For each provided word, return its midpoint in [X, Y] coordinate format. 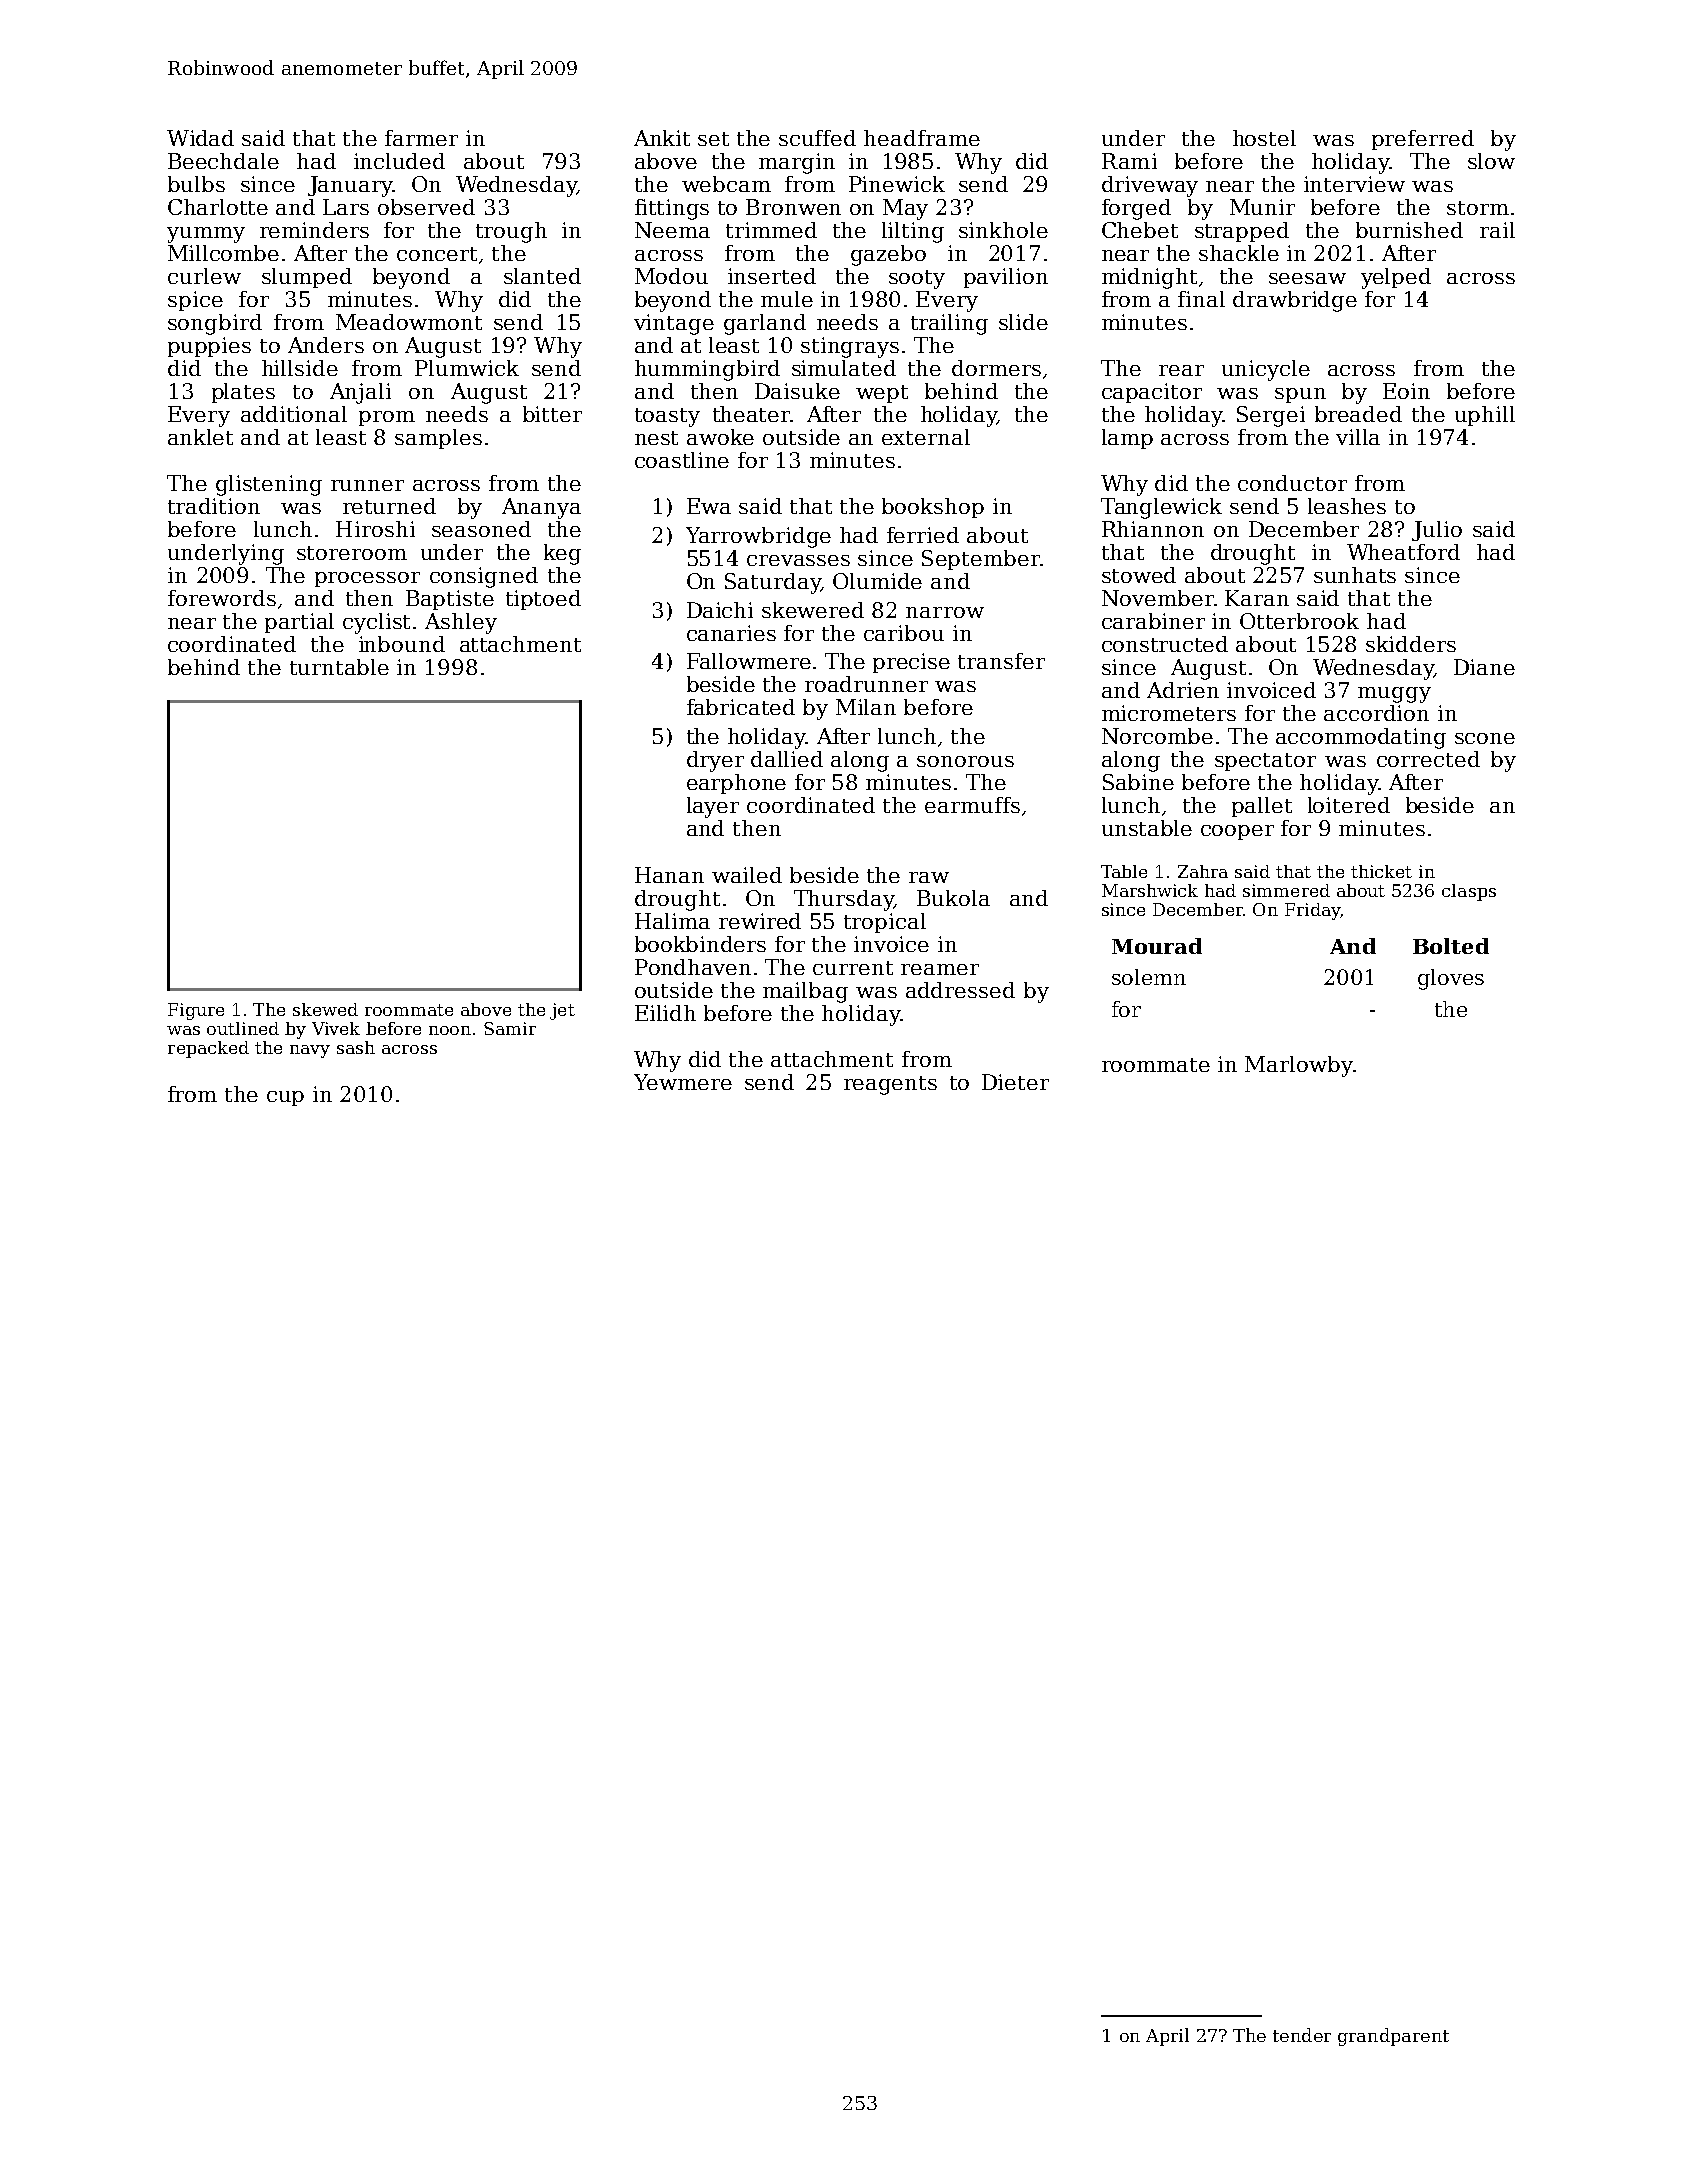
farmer [421, 138]
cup [285, 1098]
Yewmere [683, 1082]
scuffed [817, 138]
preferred [1423, 140]
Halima [672, 921]
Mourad [1157, 946]
